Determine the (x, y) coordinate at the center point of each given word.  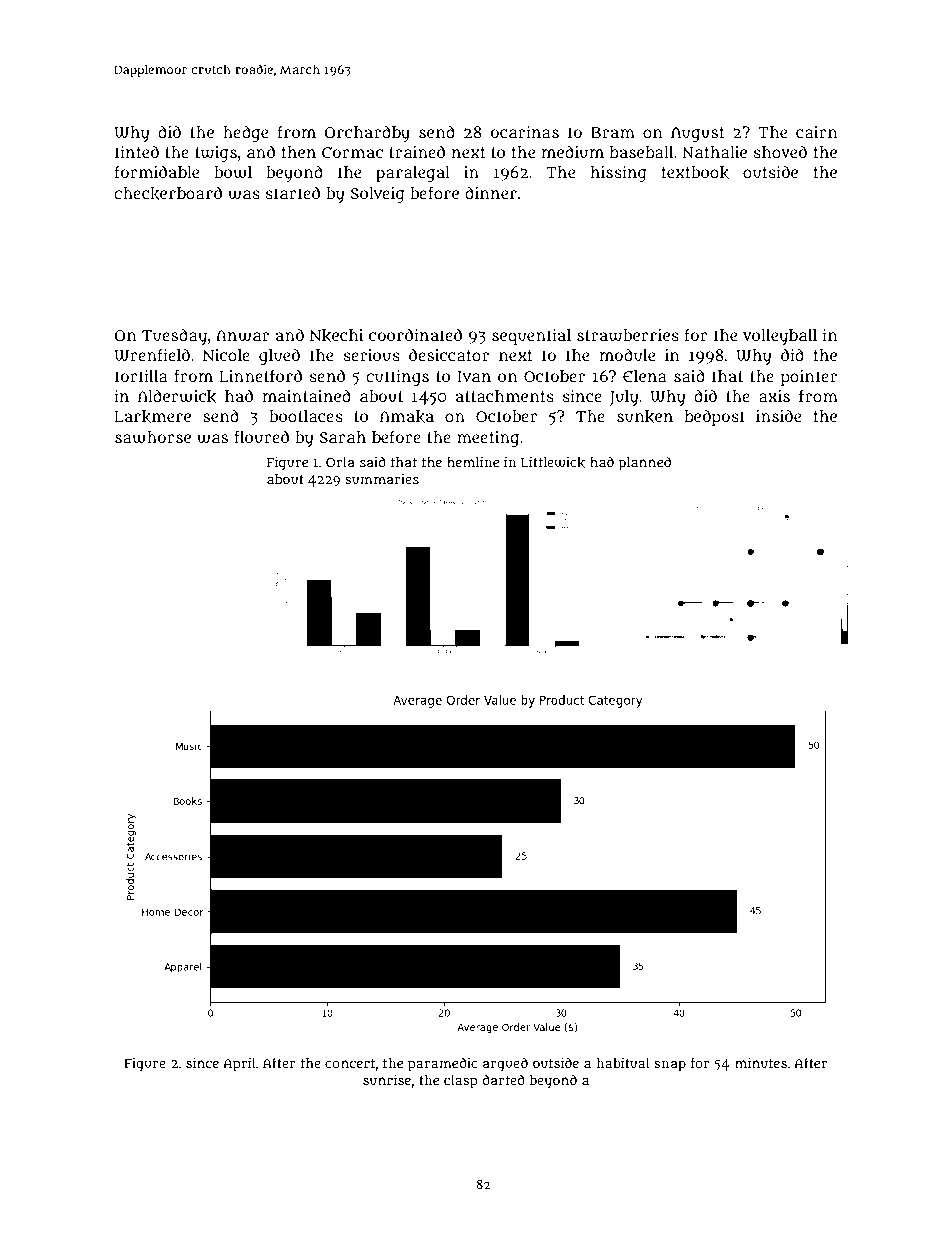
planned (645, 463)
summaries (382, 479)
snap (670, 1066)
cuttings (397, 378)
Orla (340, 462)
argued (505, 1064)
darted (503, 1079)
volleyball (780, 337)
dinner (491, 192)
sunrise (387, 1080)
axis (774, 396)
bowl (233, 172)
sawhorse (153, 437)
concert (350, 1063)
